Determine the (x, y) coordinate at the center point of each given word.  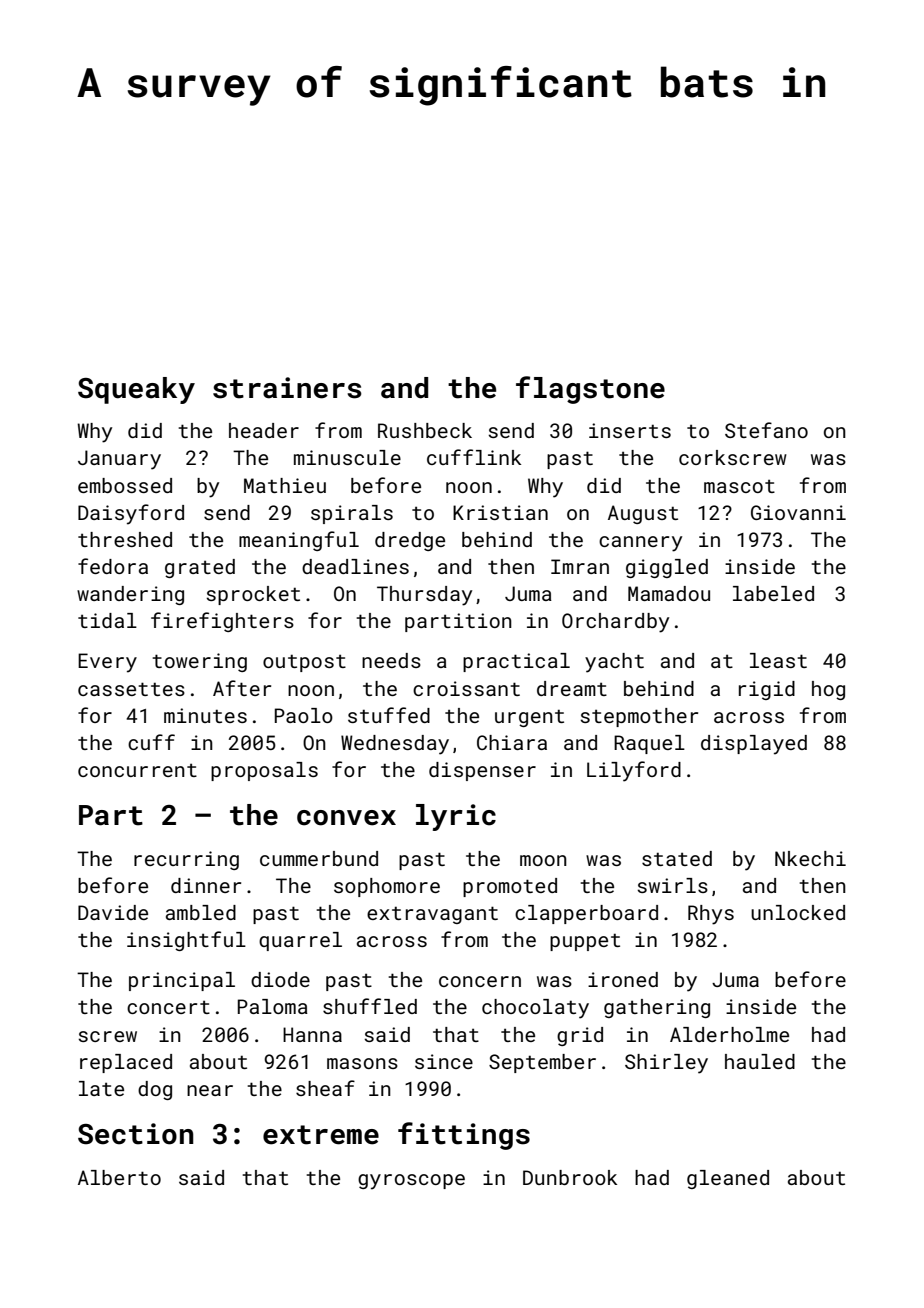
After (242, 688)
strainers (287, 388)
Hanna (312, 1034)
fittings (464, 1136)
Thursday (424, 596)
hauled (760, 1061)
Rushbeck (425, 430)
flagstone (590, 390)
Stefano (766, 430)
